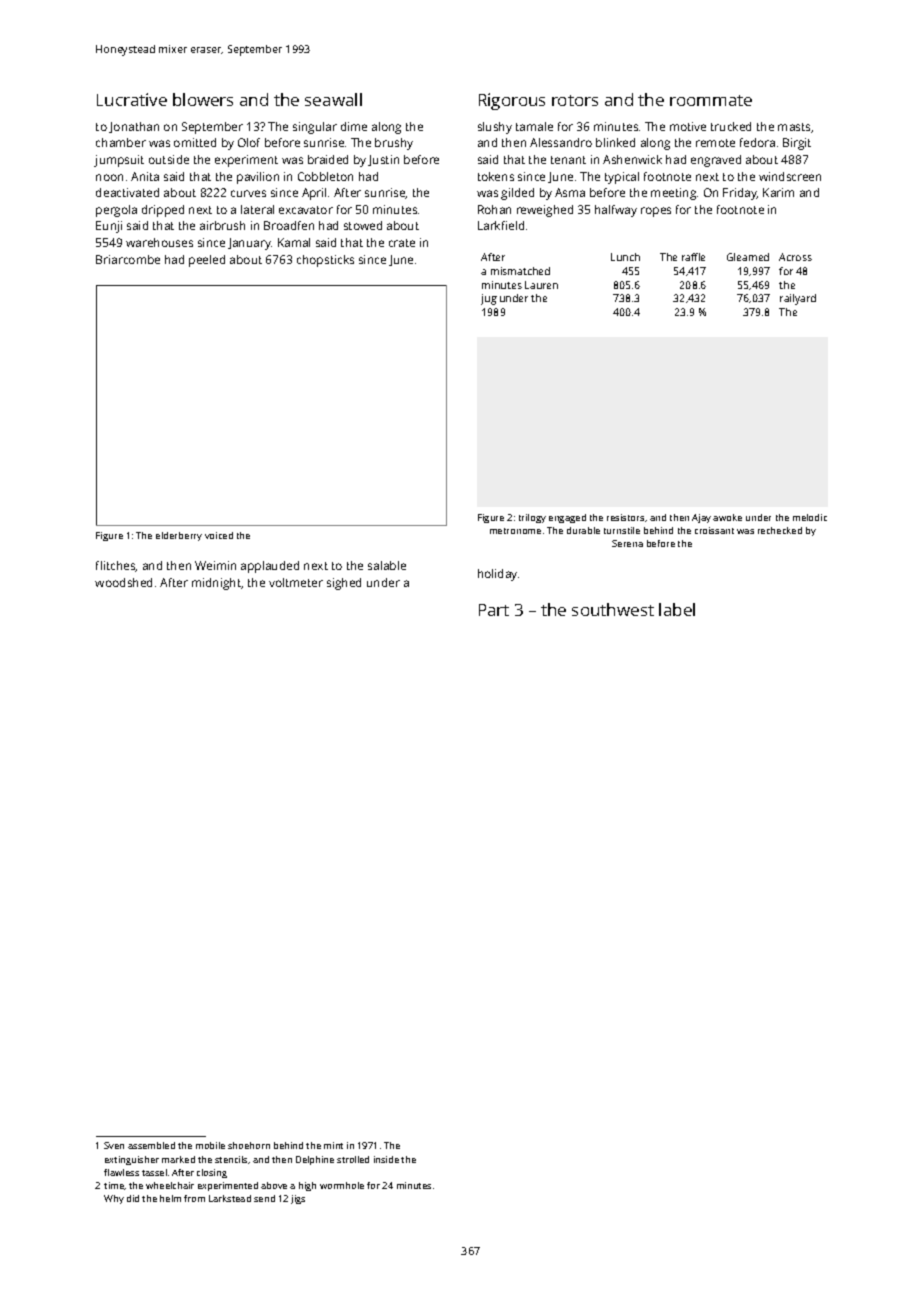 This image has width=924, height=1308. I want to click on Rigorous, so click(512, 101).
